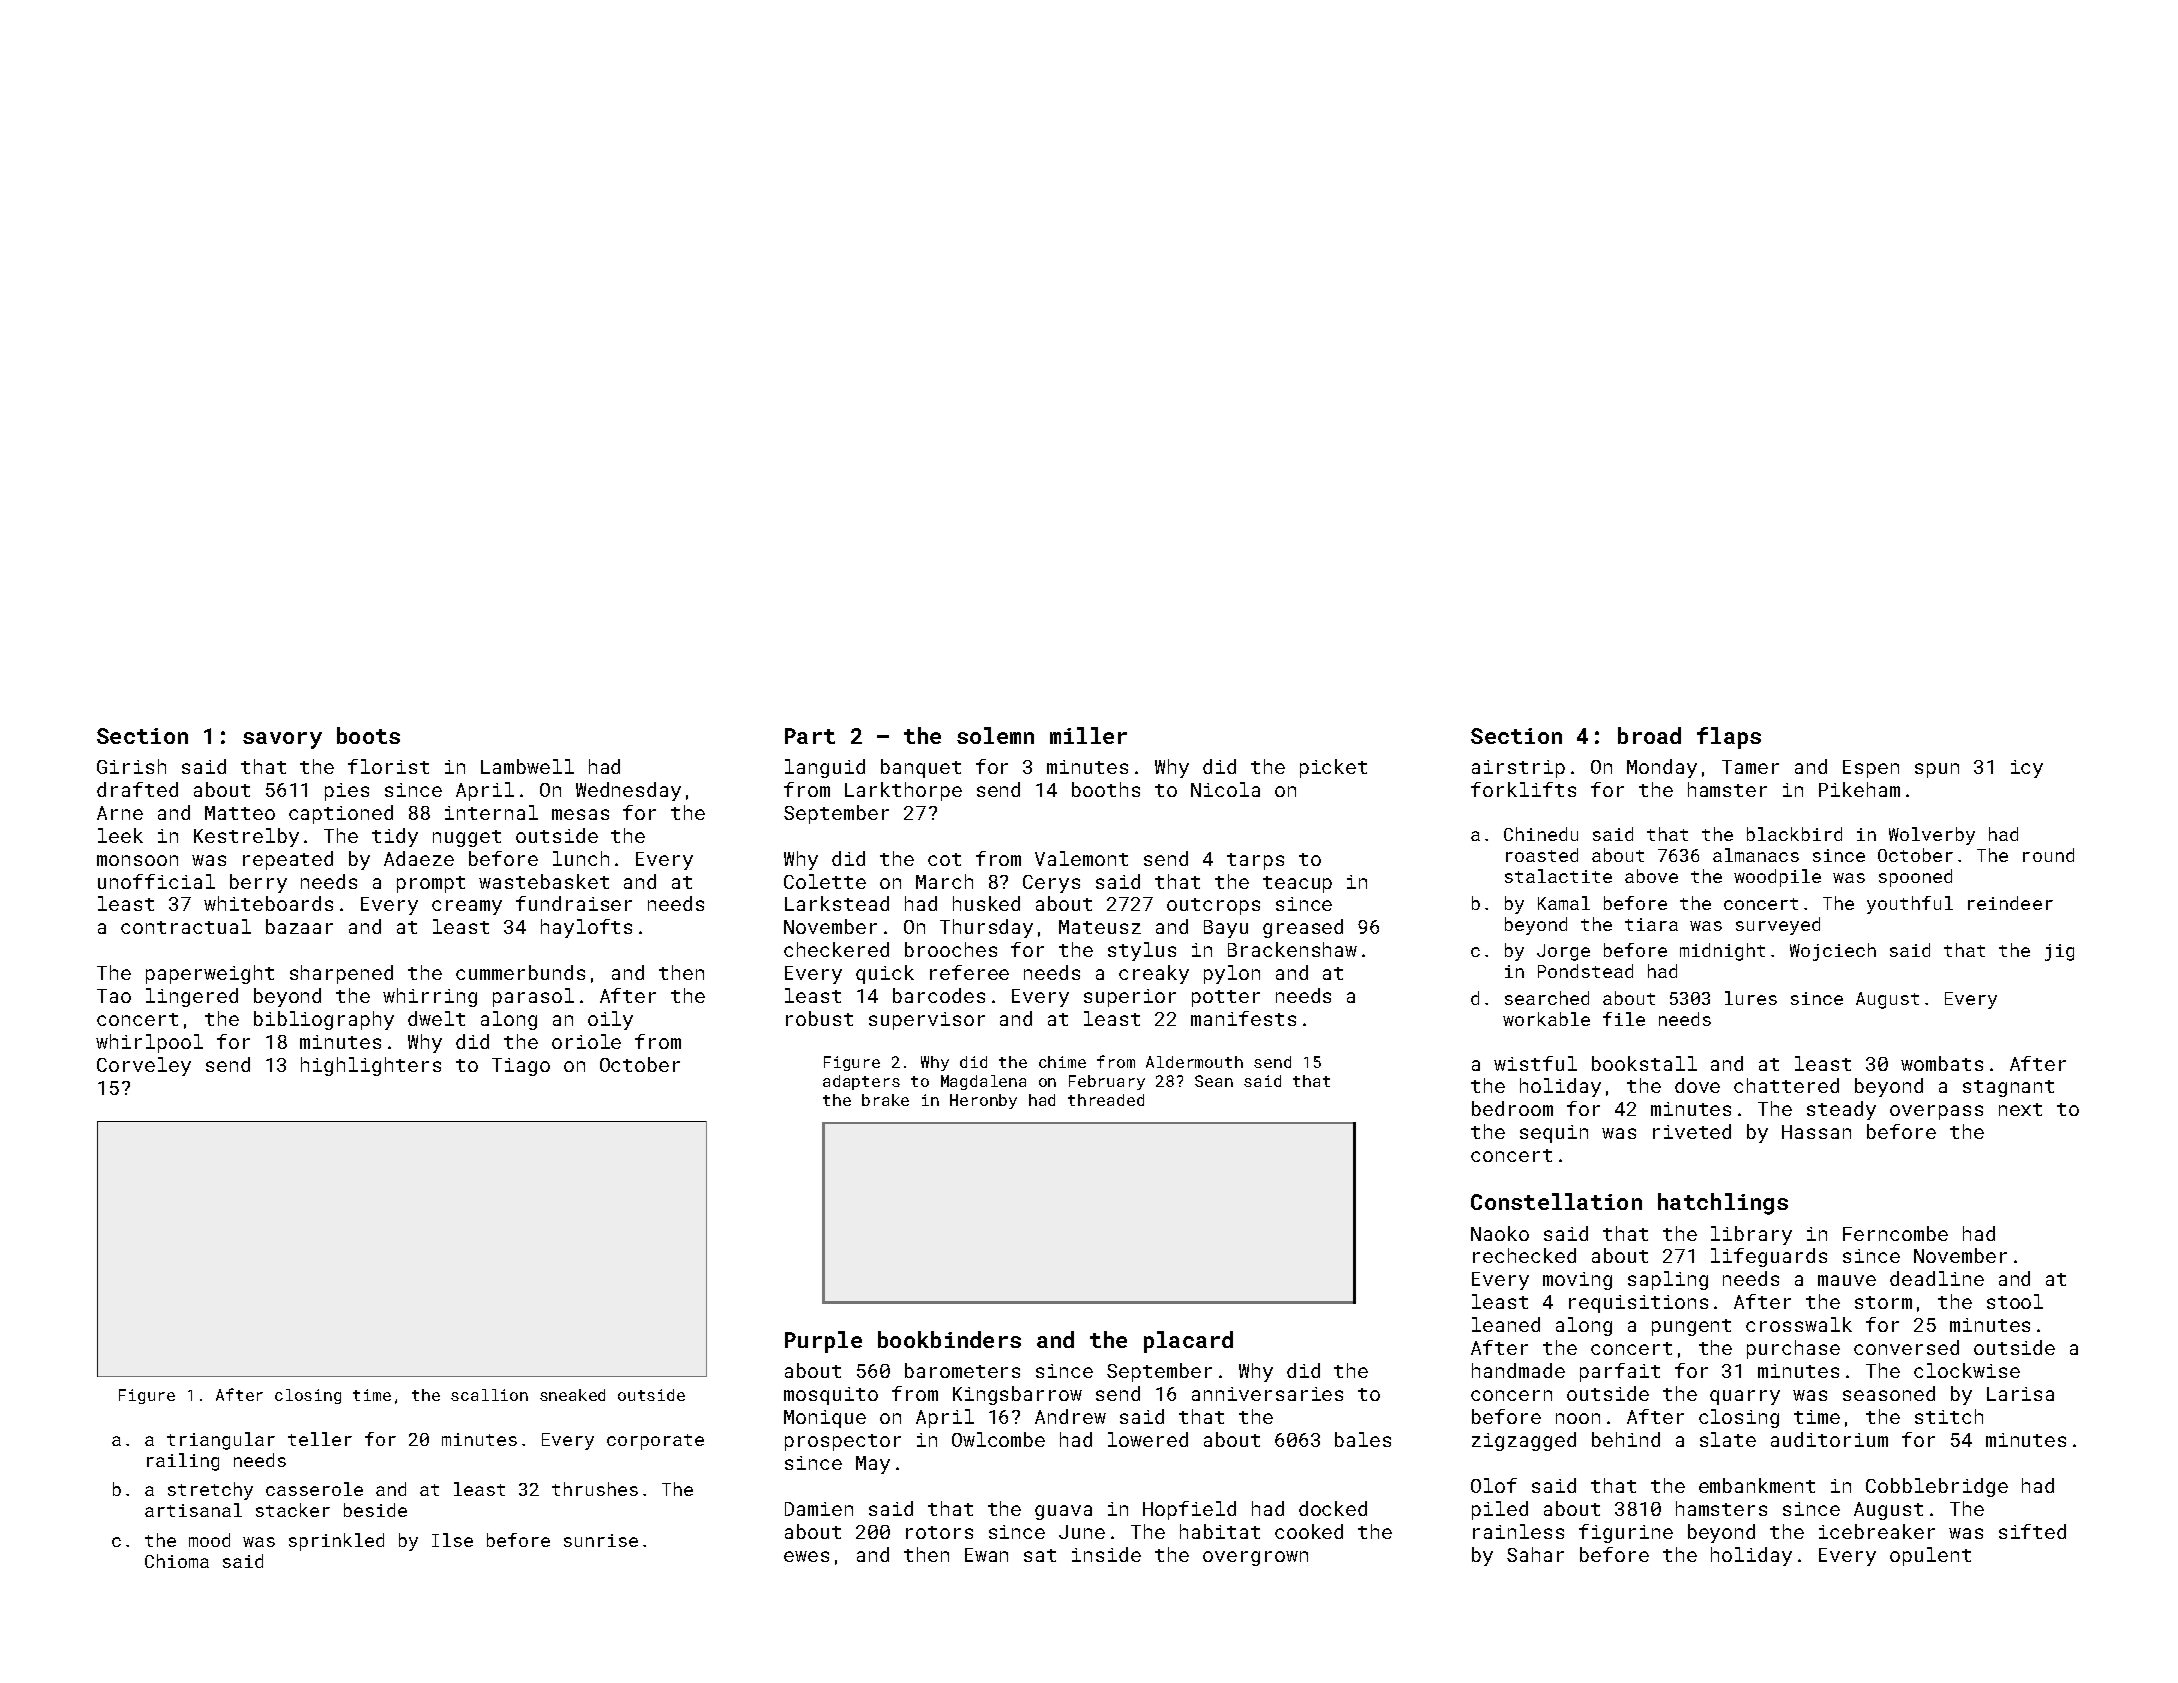  I want to click on opulent, so click(1930, 1556).
